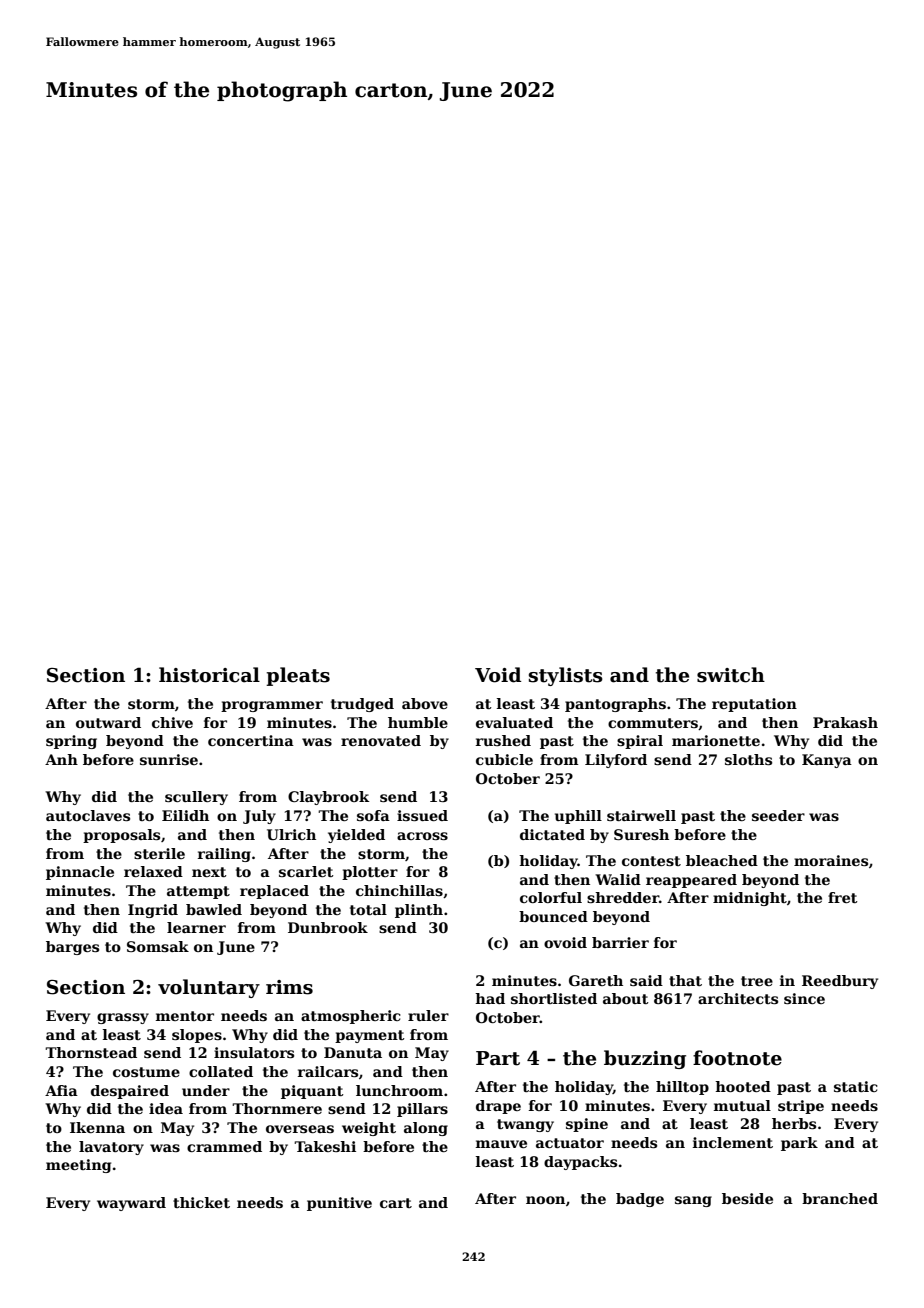  I want to click on cubicle, so click(504, 759).
